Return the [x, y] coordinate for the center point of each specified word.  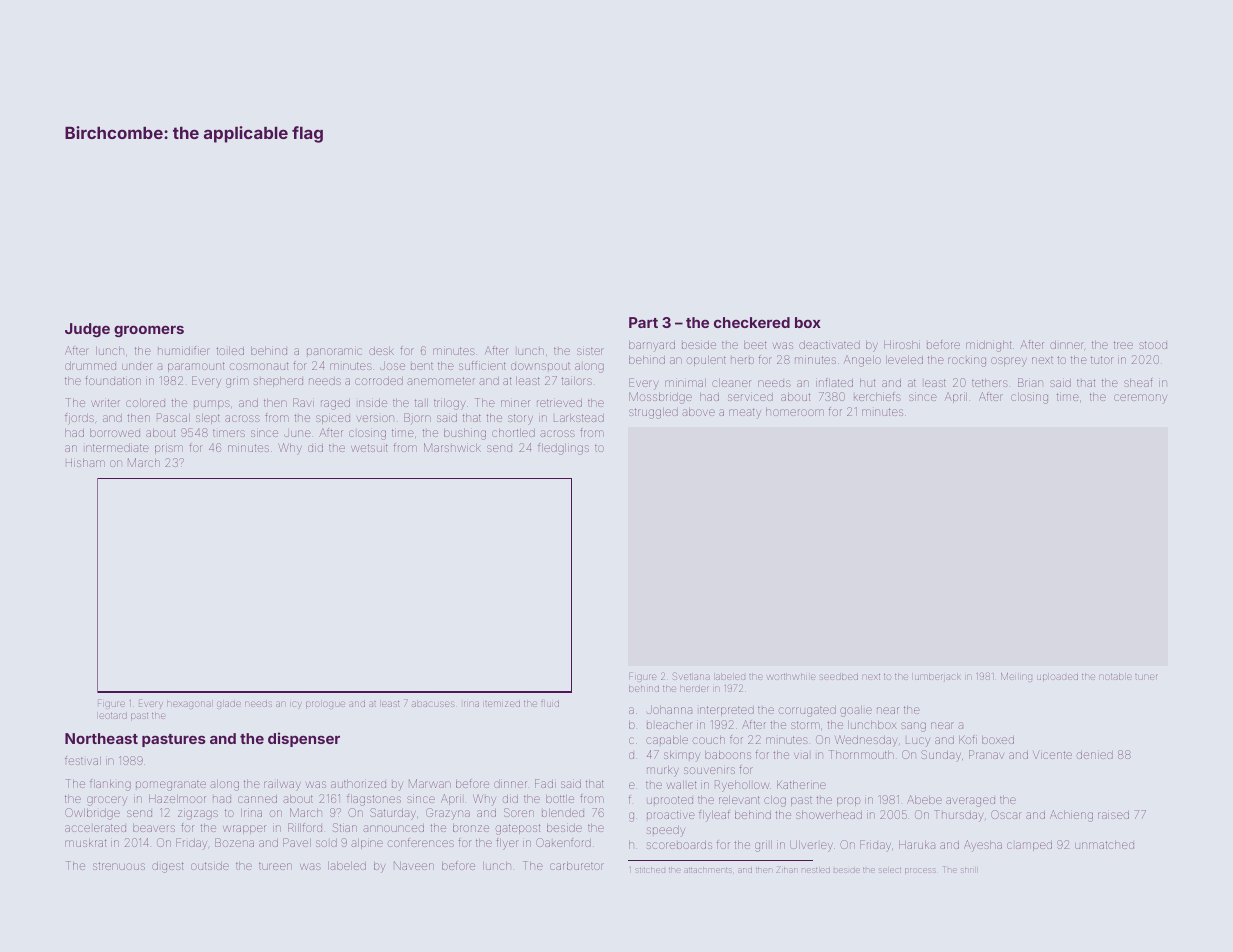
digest [167, 867]
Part [643, 322]
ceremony [1140, 399]
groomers [149, 331]
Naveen [414, 865]
